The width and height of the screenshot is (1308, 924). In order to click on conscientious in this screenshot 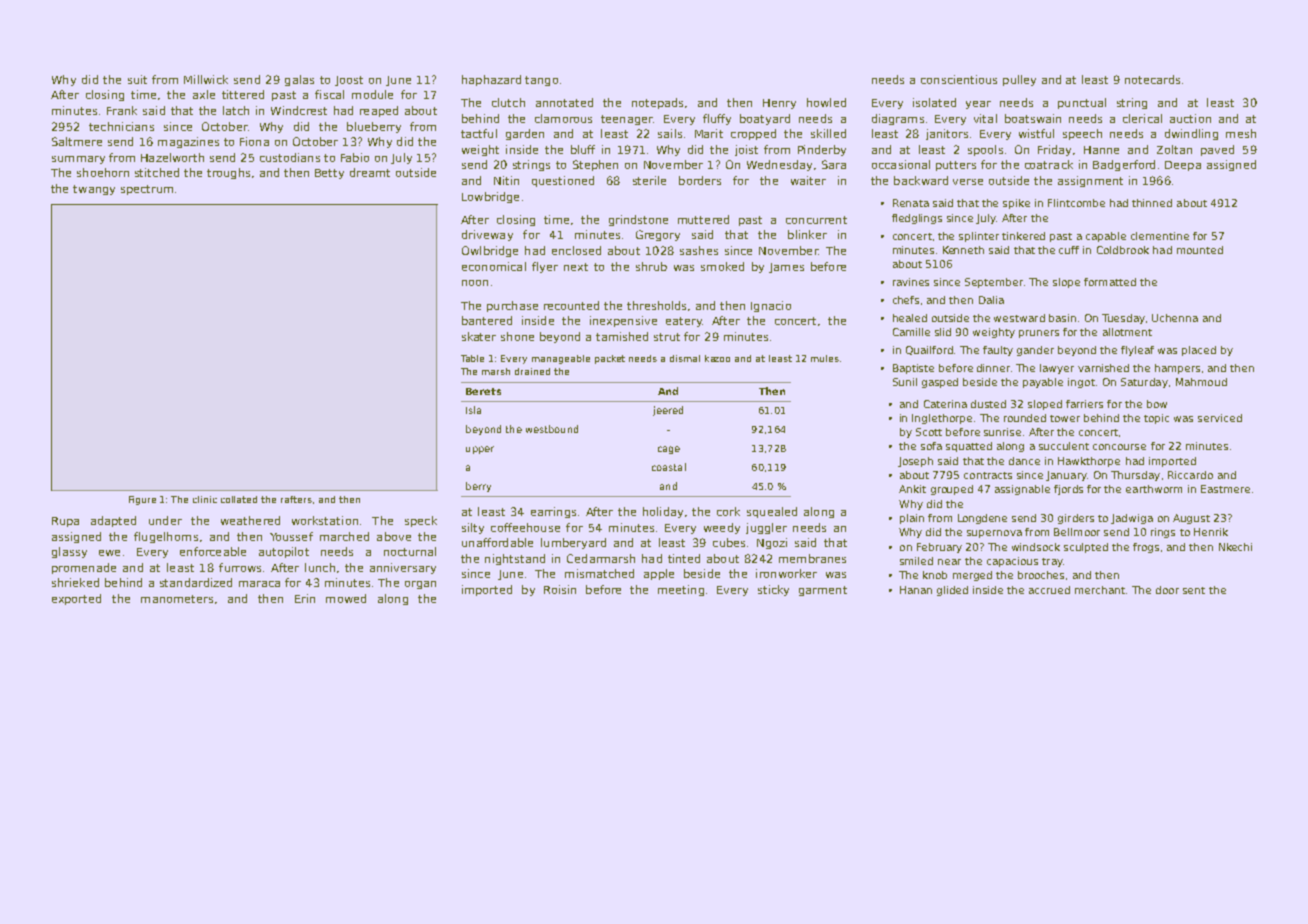, I will do `click(959, 79)`.
